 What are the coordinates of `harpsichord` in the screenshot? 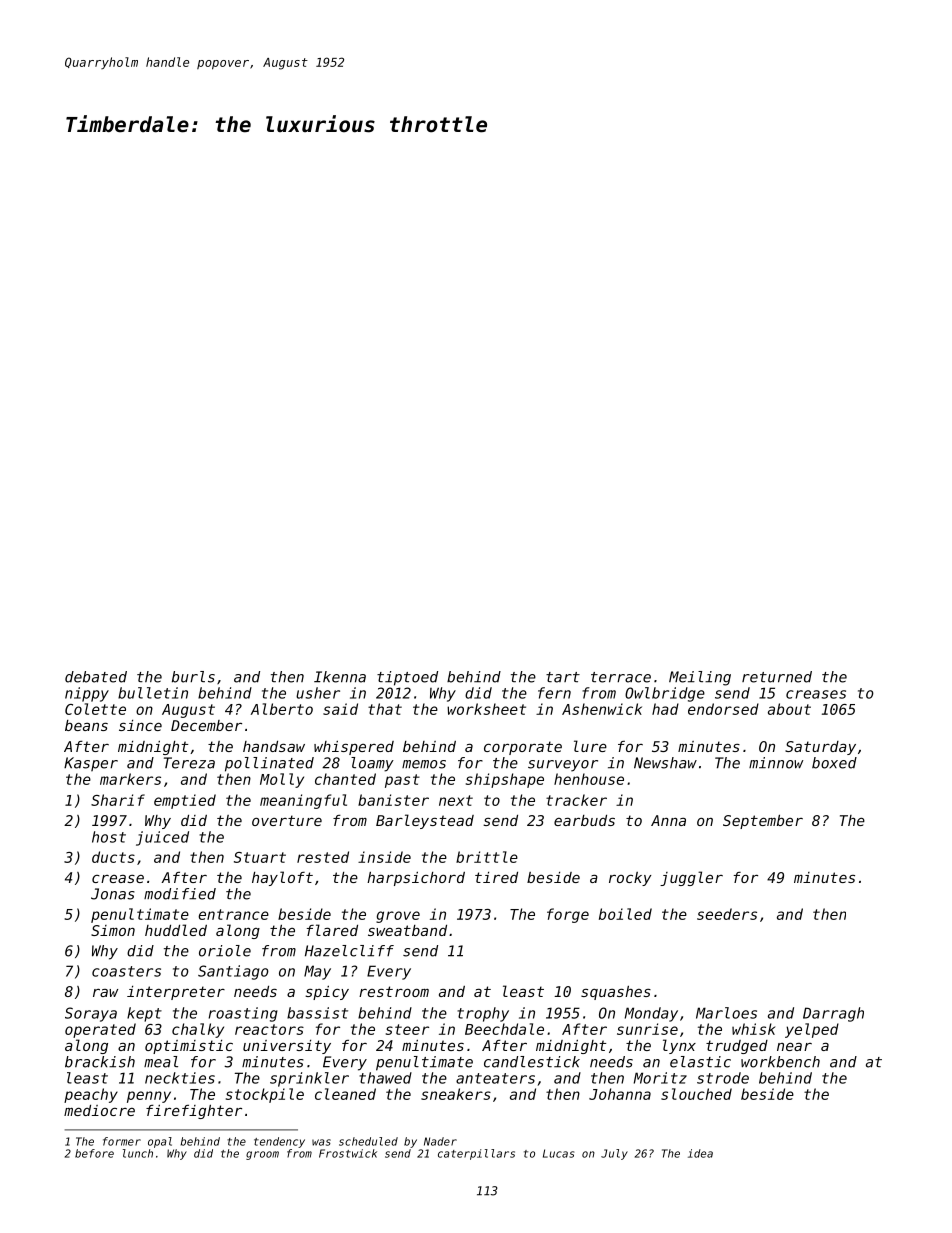 It's located at (416, 879).
